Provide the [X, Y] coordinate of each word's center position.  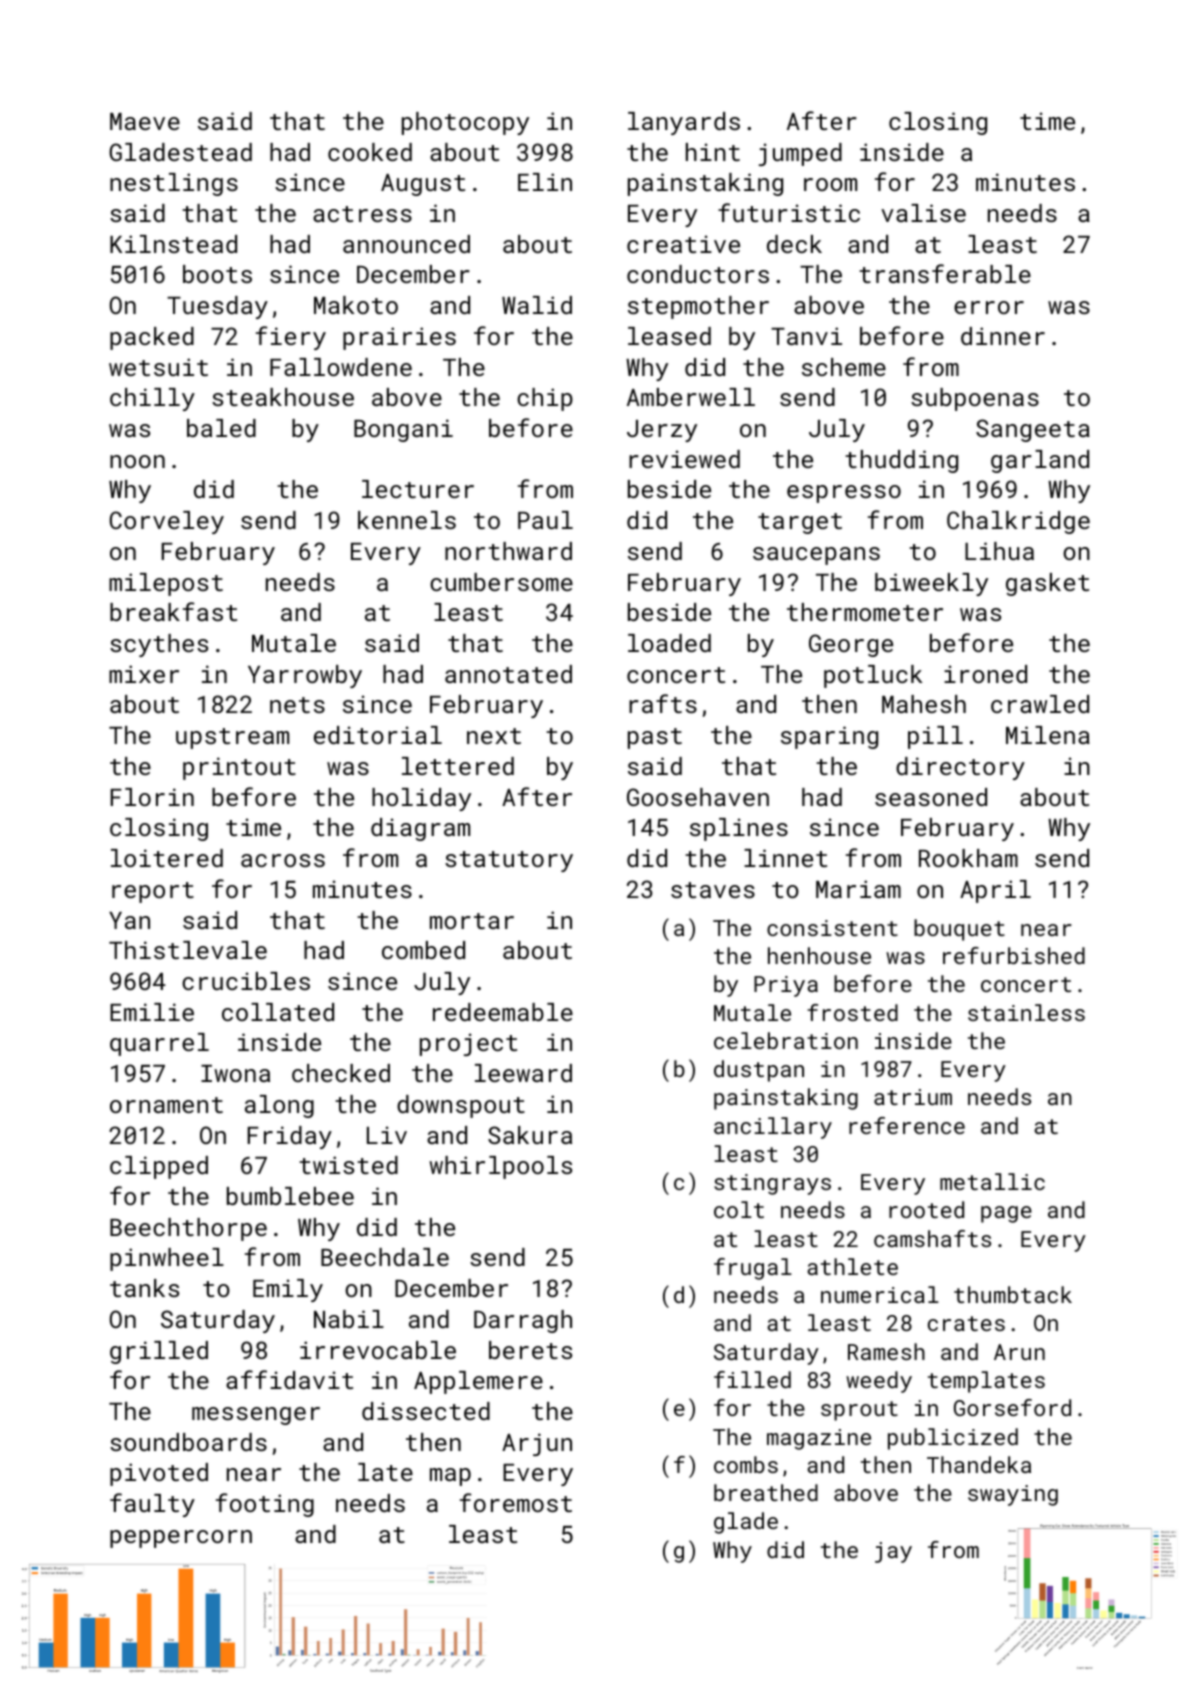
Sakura [530, 1135]
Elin [545, 182]
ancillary [773, 1128]
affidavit [289, 1379]
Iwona [235, 1073]
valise [923, 213]
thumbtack [1013, 1294]
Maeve [145, 121]
